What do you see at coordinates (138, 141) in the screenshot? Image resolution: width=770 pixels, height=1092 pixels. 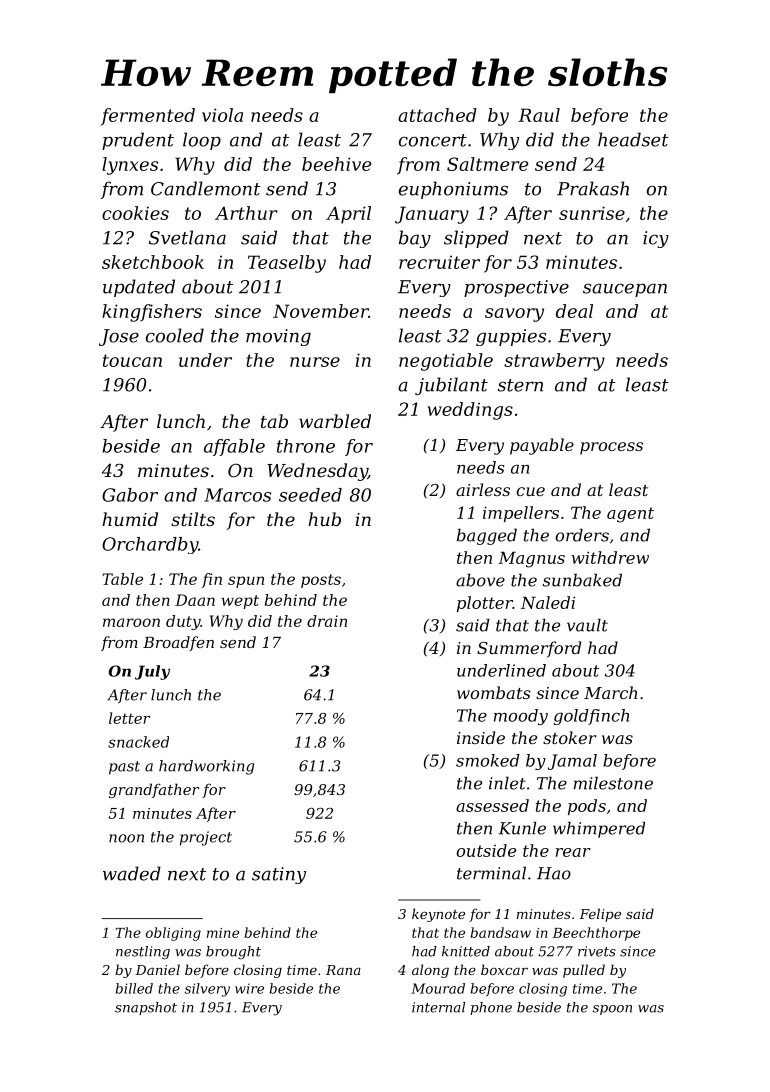 I see `prudent` at bounding box center [138, 141].
